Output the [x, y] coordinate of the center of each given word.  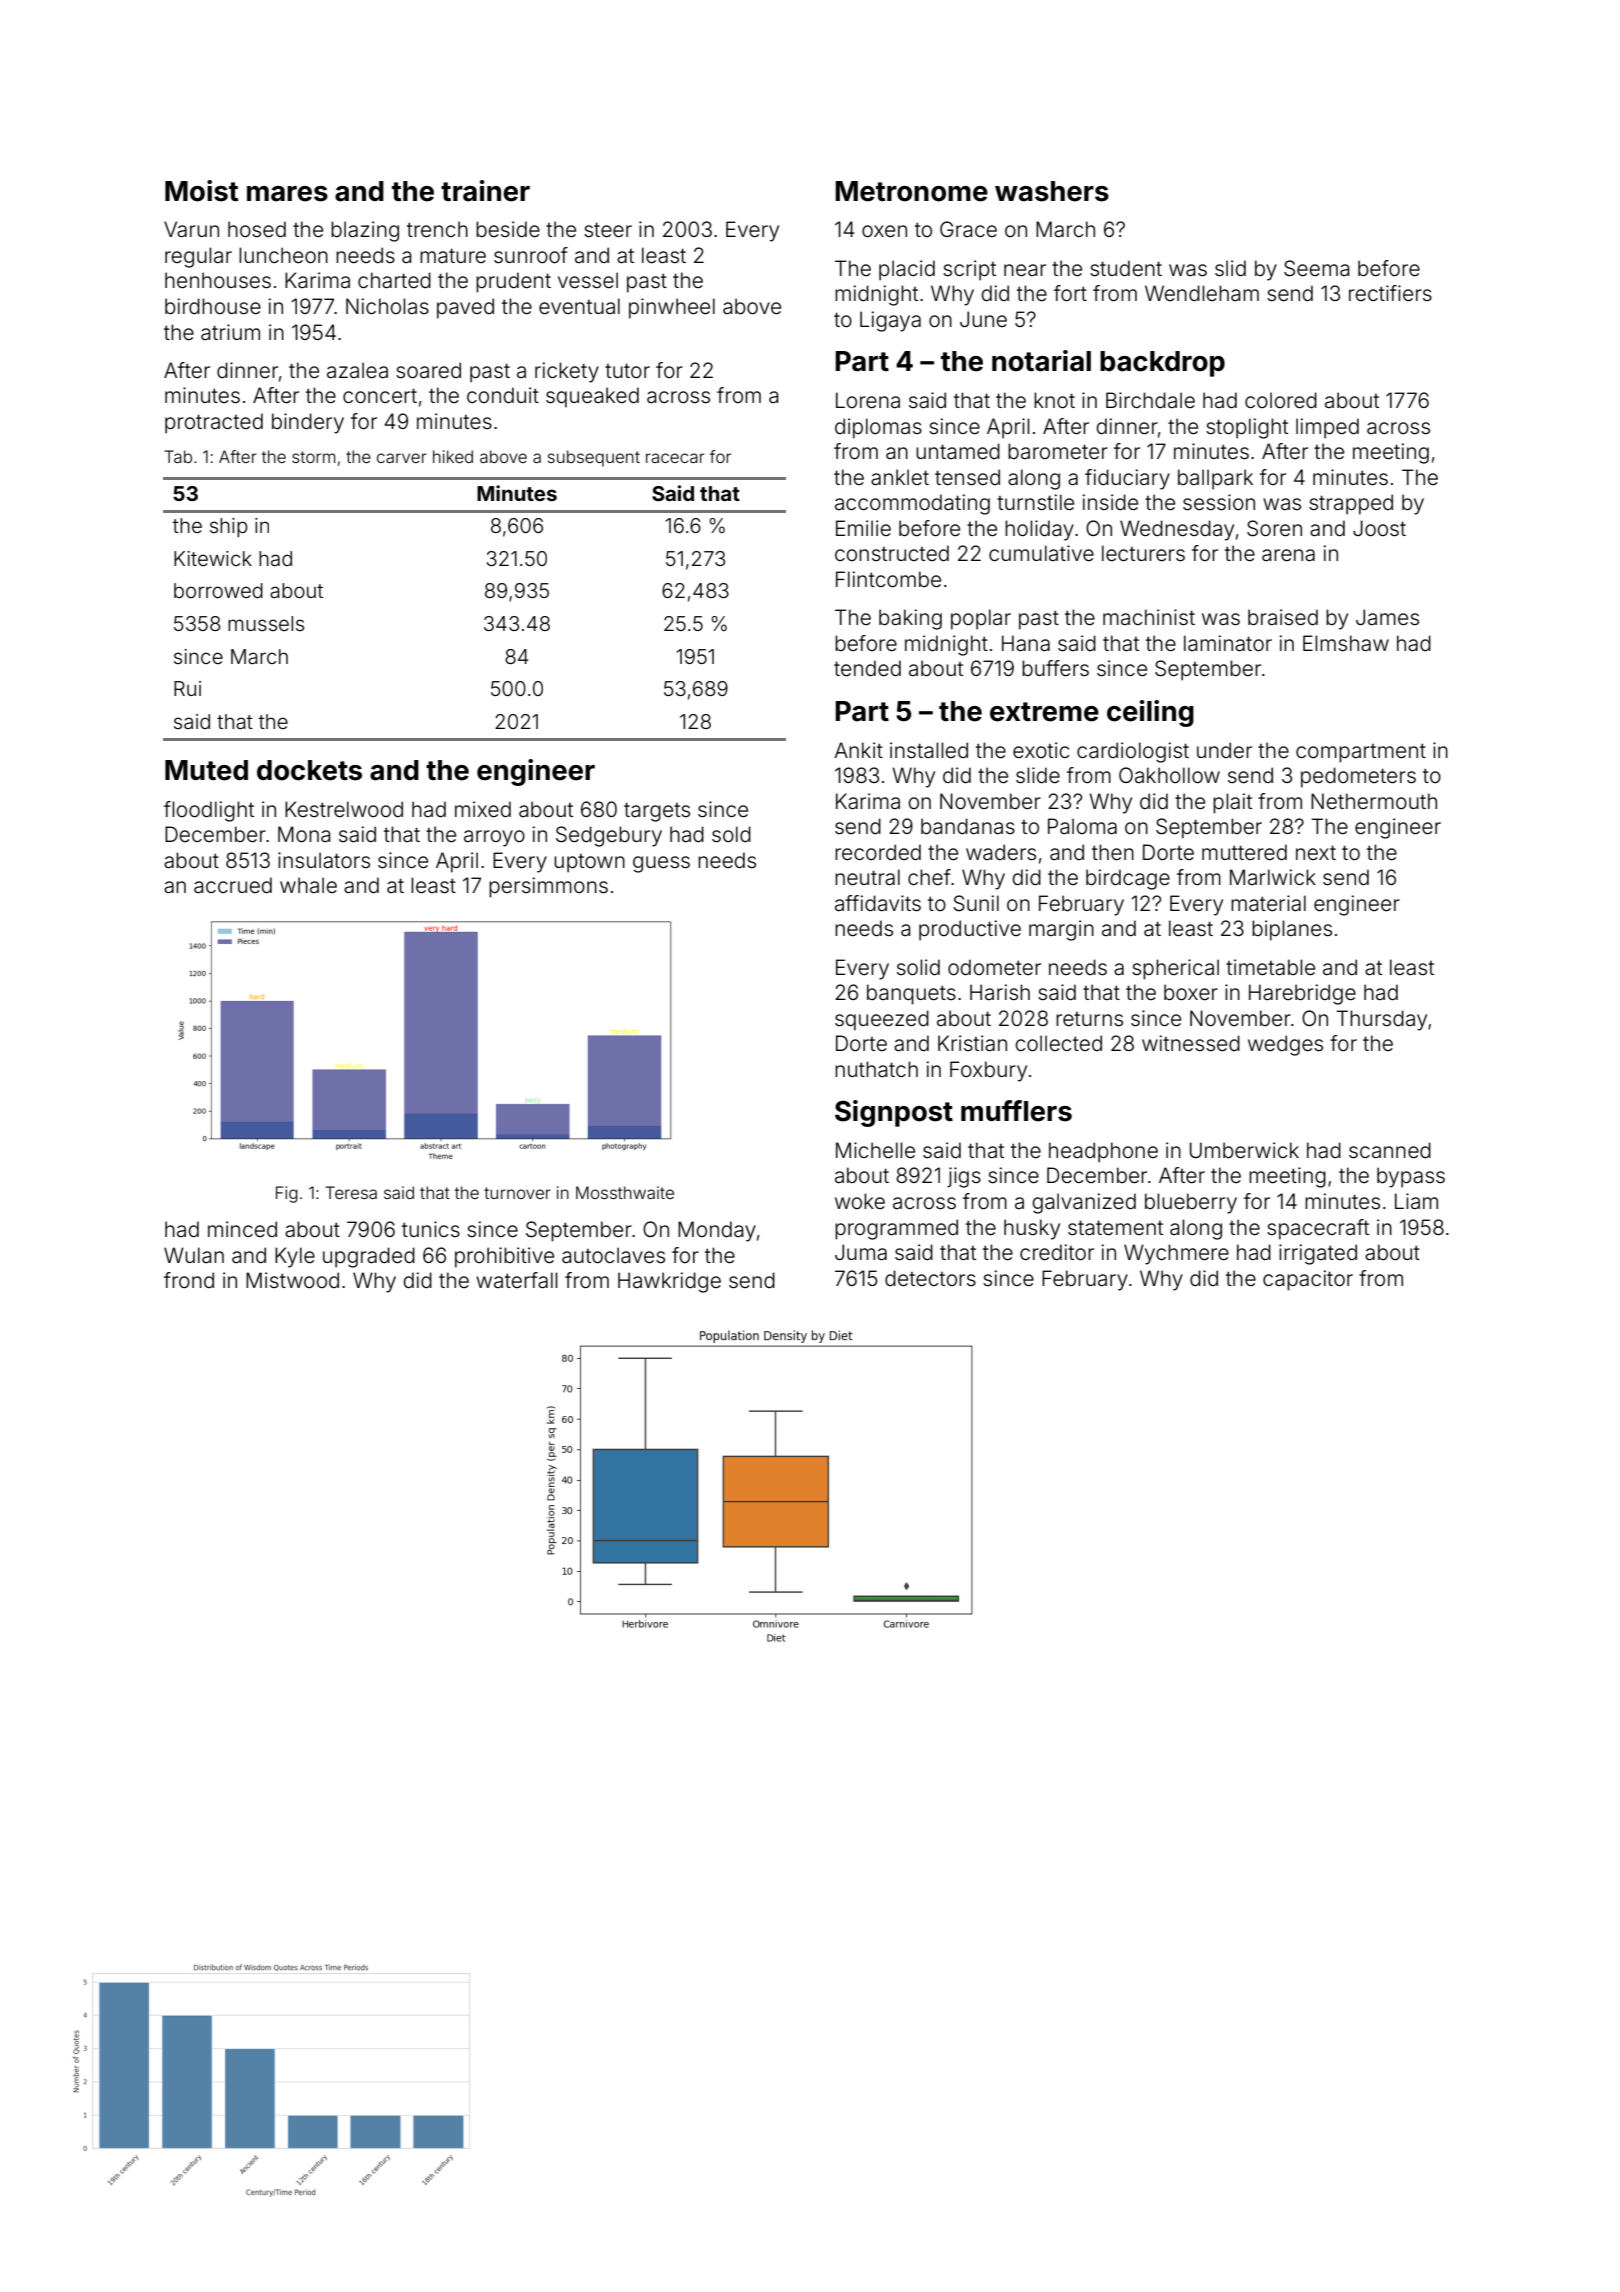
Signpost [894, 1113]
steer [608, 230]
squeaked [592, 397]
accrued [233, 885]
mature [453, 255]
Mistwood [292, 1280]
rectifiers [1390, 293]
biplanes [1292, 930]
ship [229, 527]
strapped [1351, 504]
